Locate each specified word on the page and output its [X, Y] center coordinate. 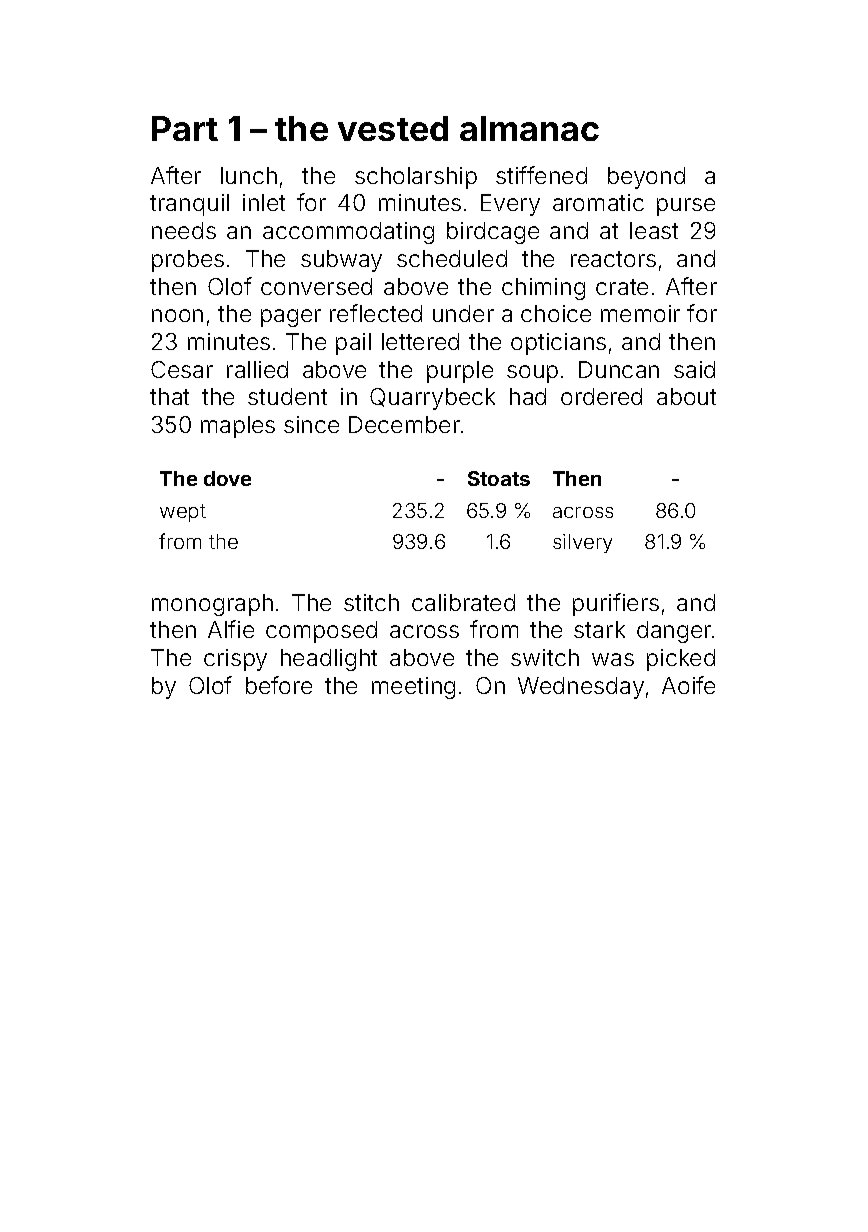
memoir [640, 313]
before [279, 685]
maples [238, 427]
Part [185, 128]
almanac [529, 128]
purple [460, 372]
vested [393, 128]
